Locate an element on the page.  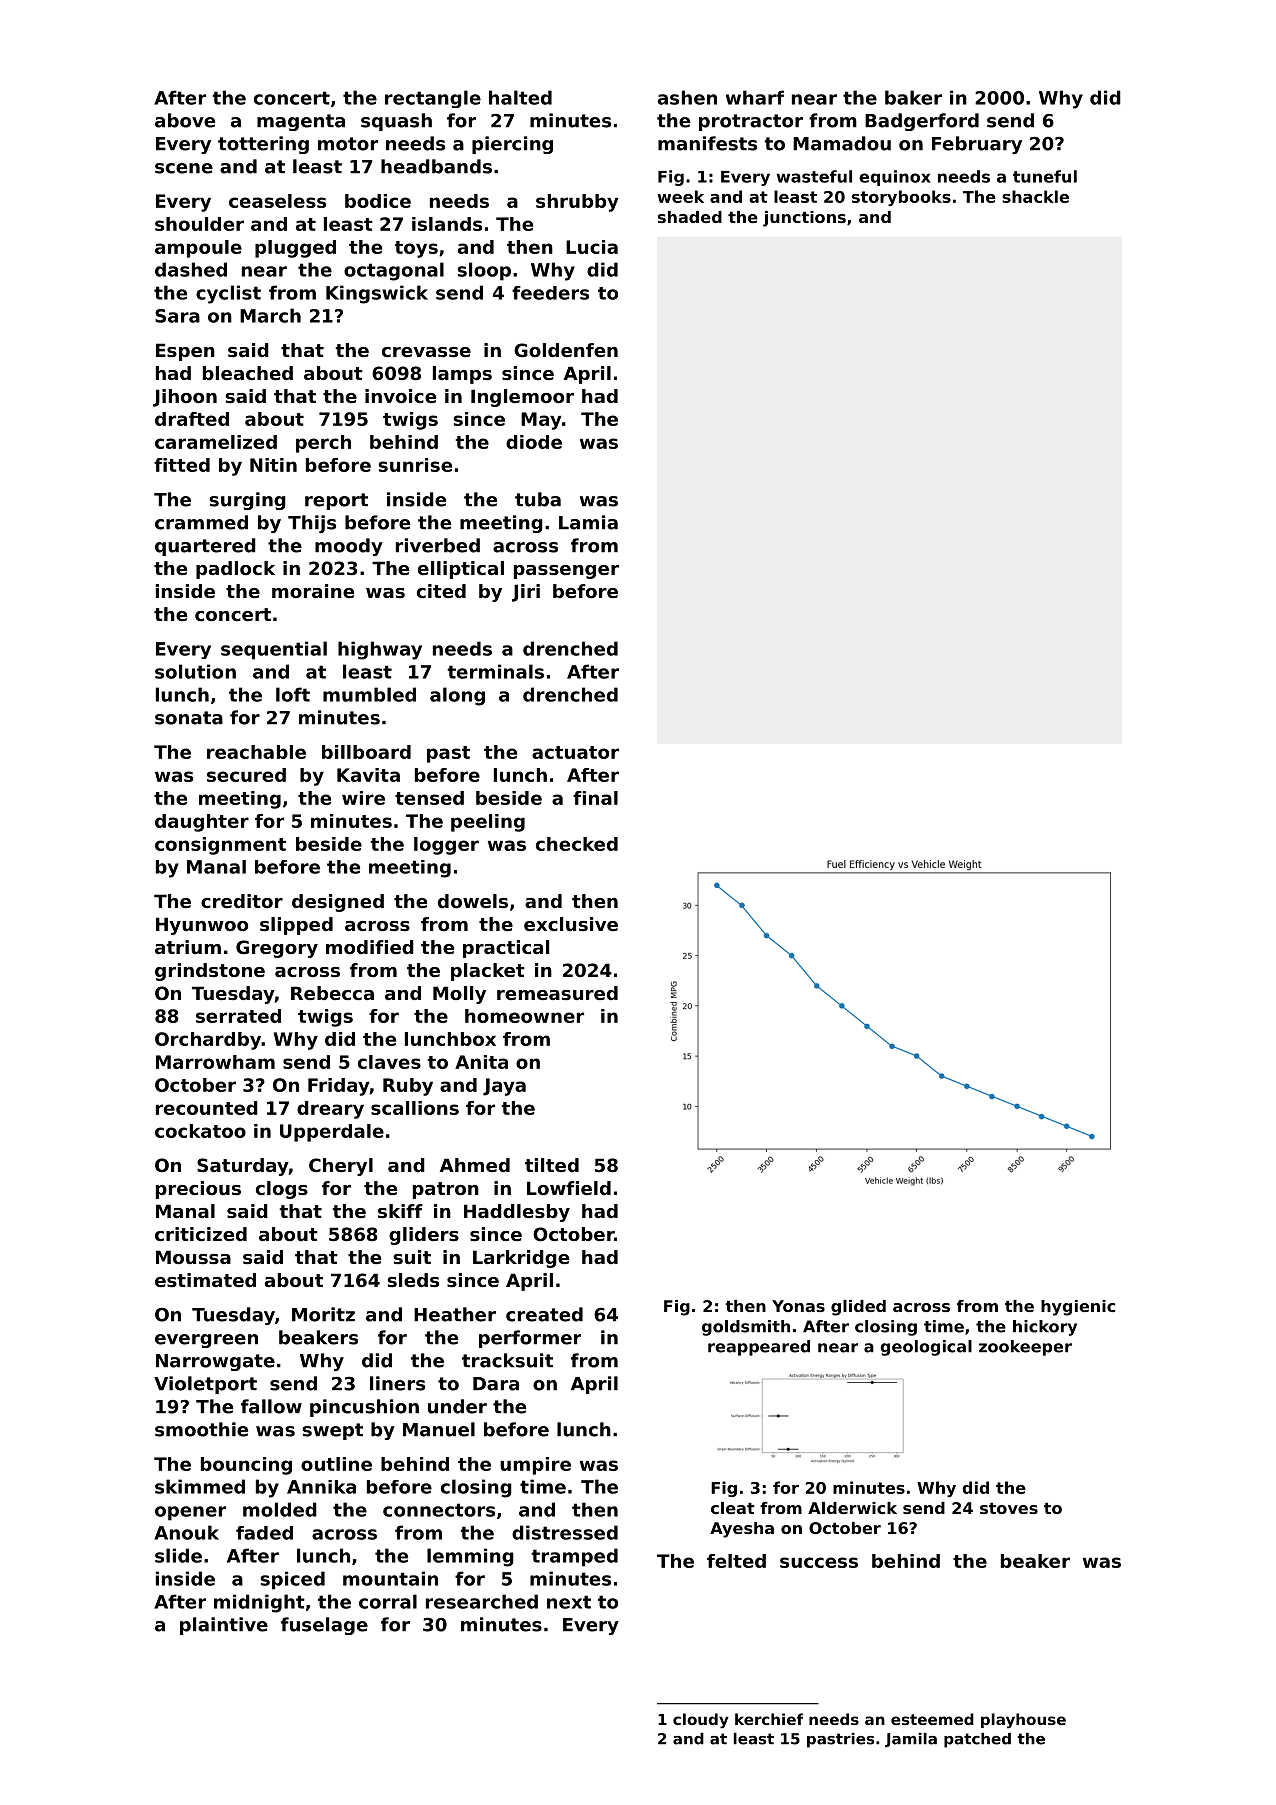
fuselage is located at coordinates (324, 1626).
